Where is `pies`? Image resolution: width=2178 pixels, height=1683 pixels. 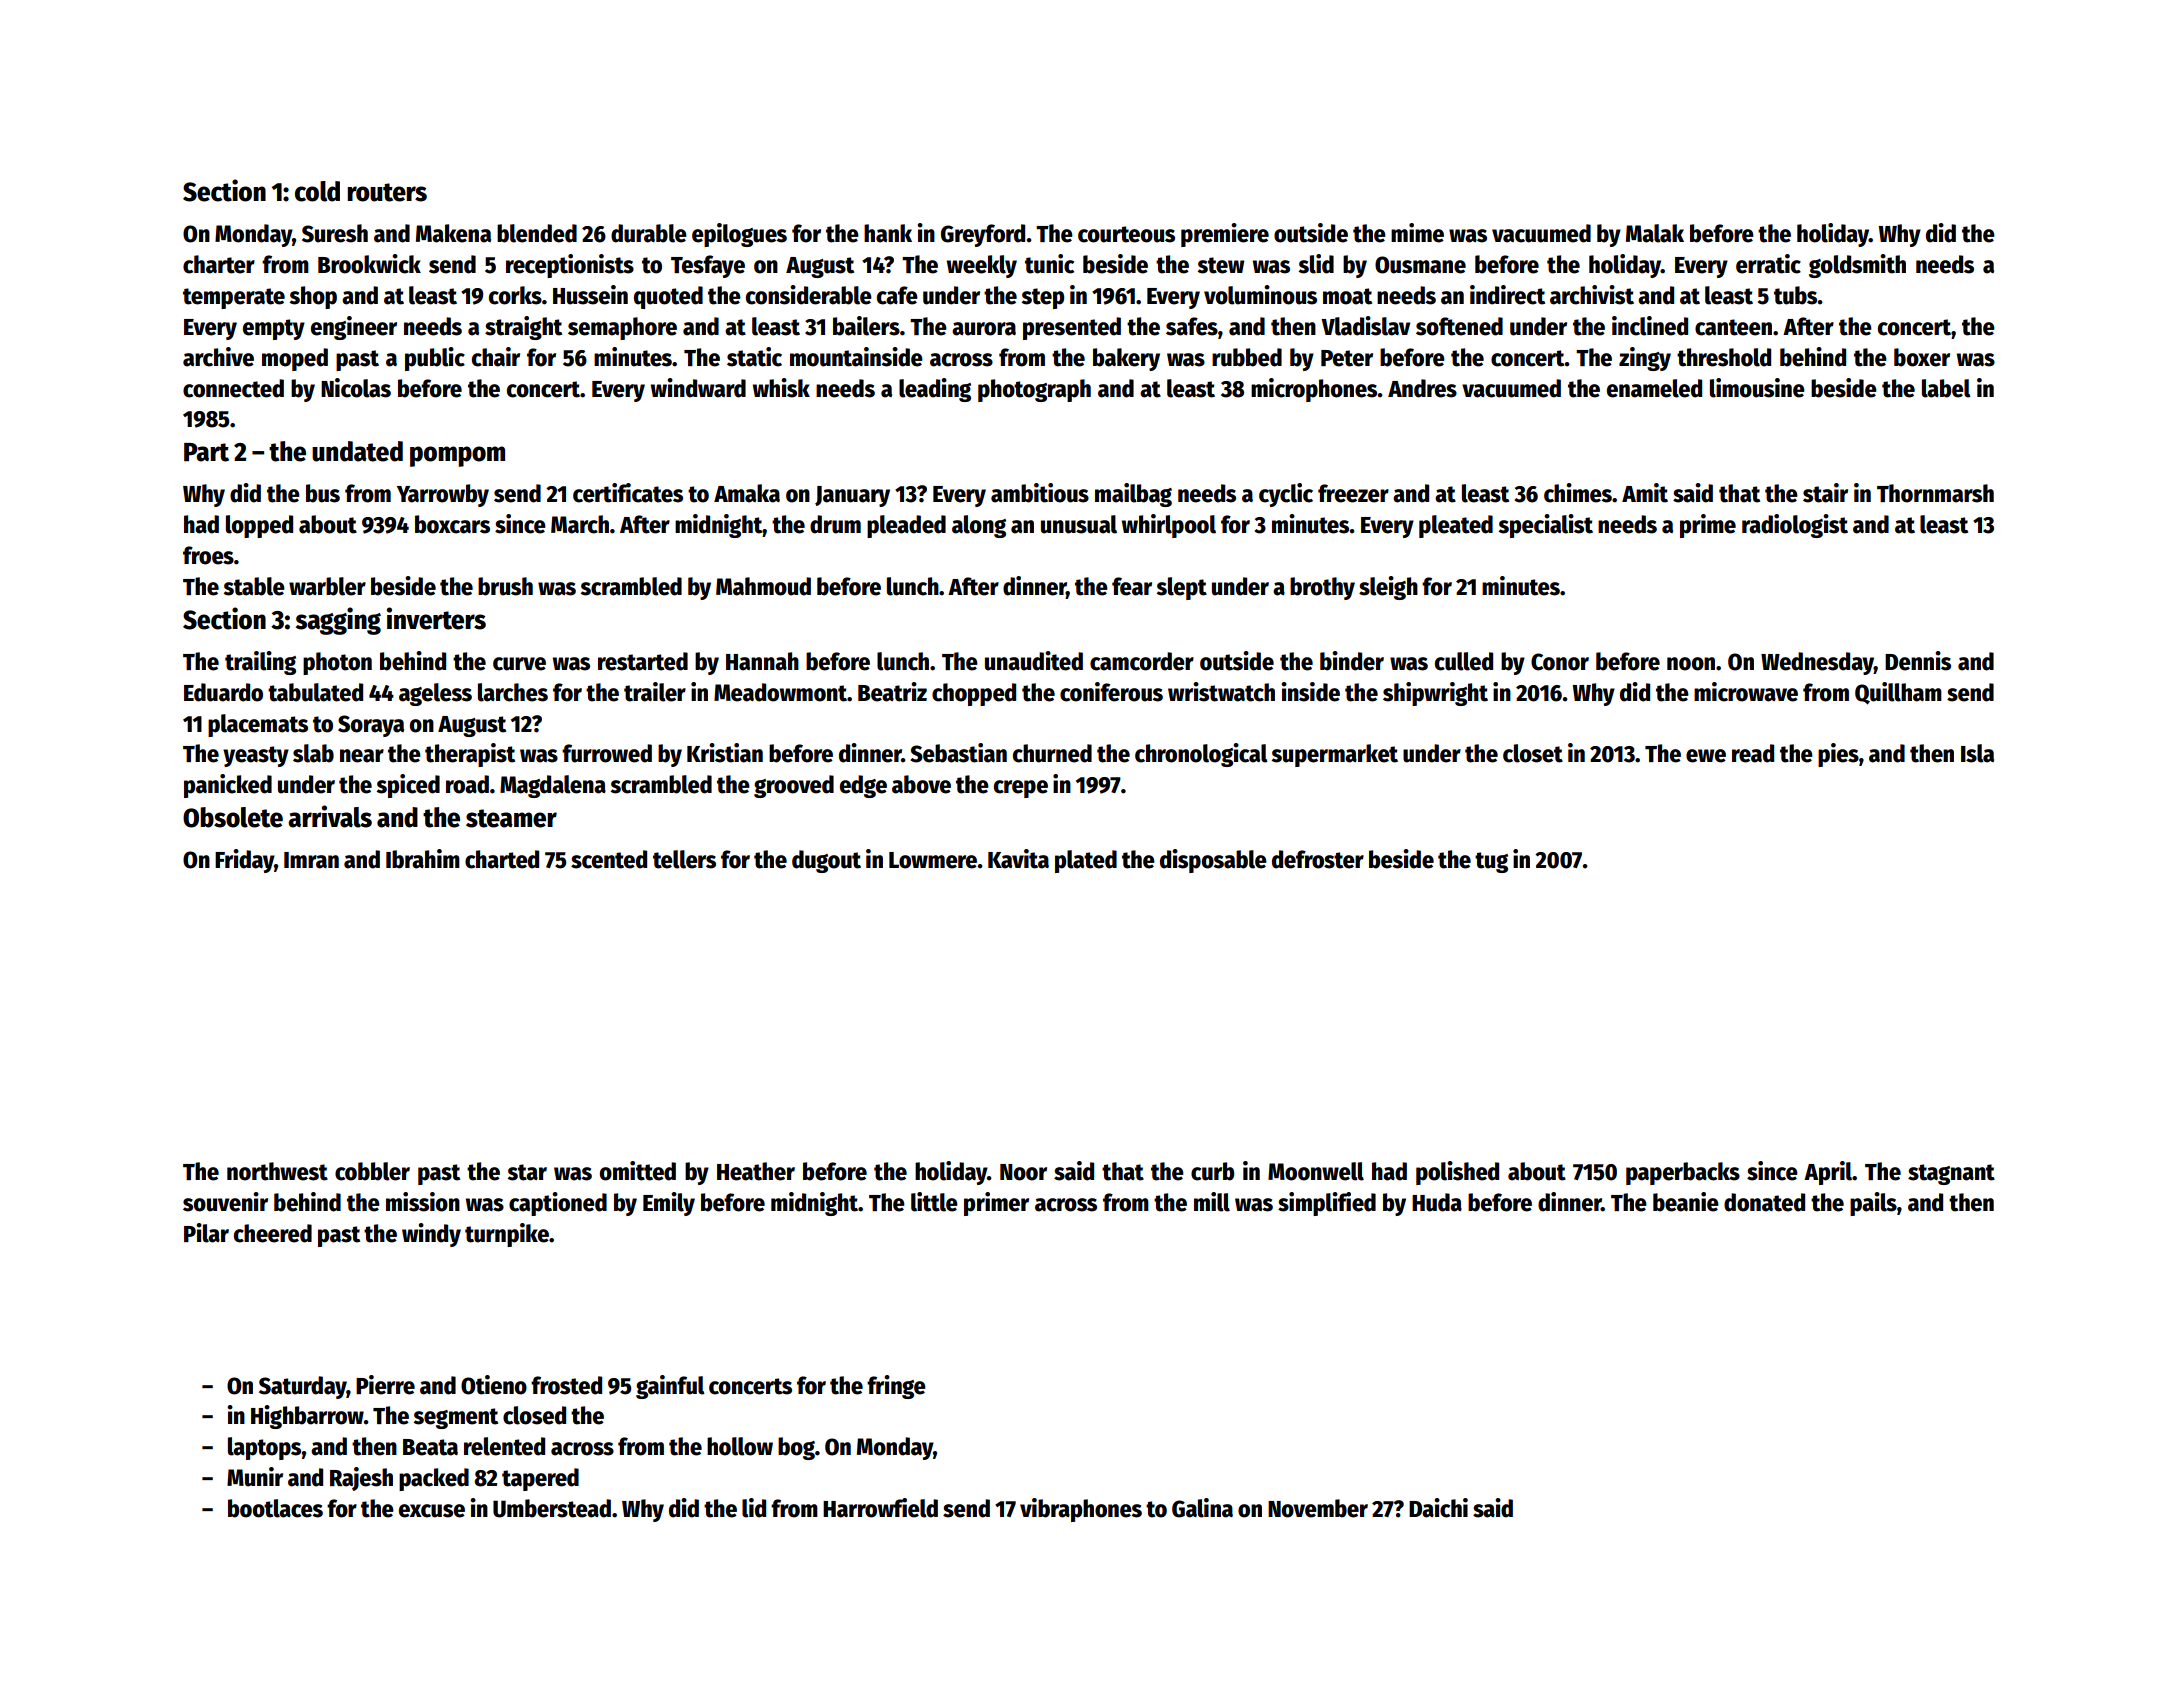 pies is located at coordinates (1838, 755).
